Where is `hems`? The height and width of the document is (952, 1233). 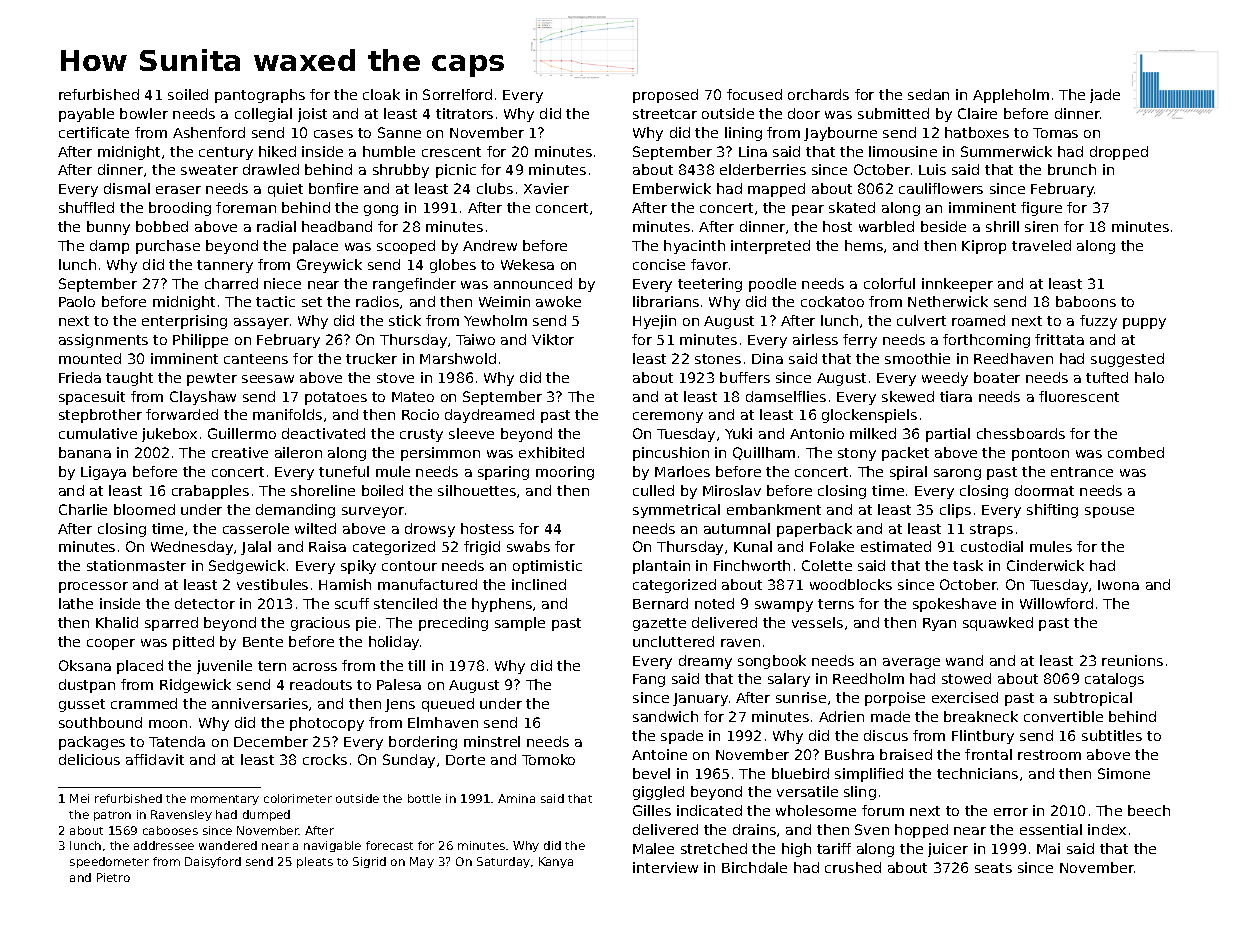 hems is located at coordinates (864, 245).
